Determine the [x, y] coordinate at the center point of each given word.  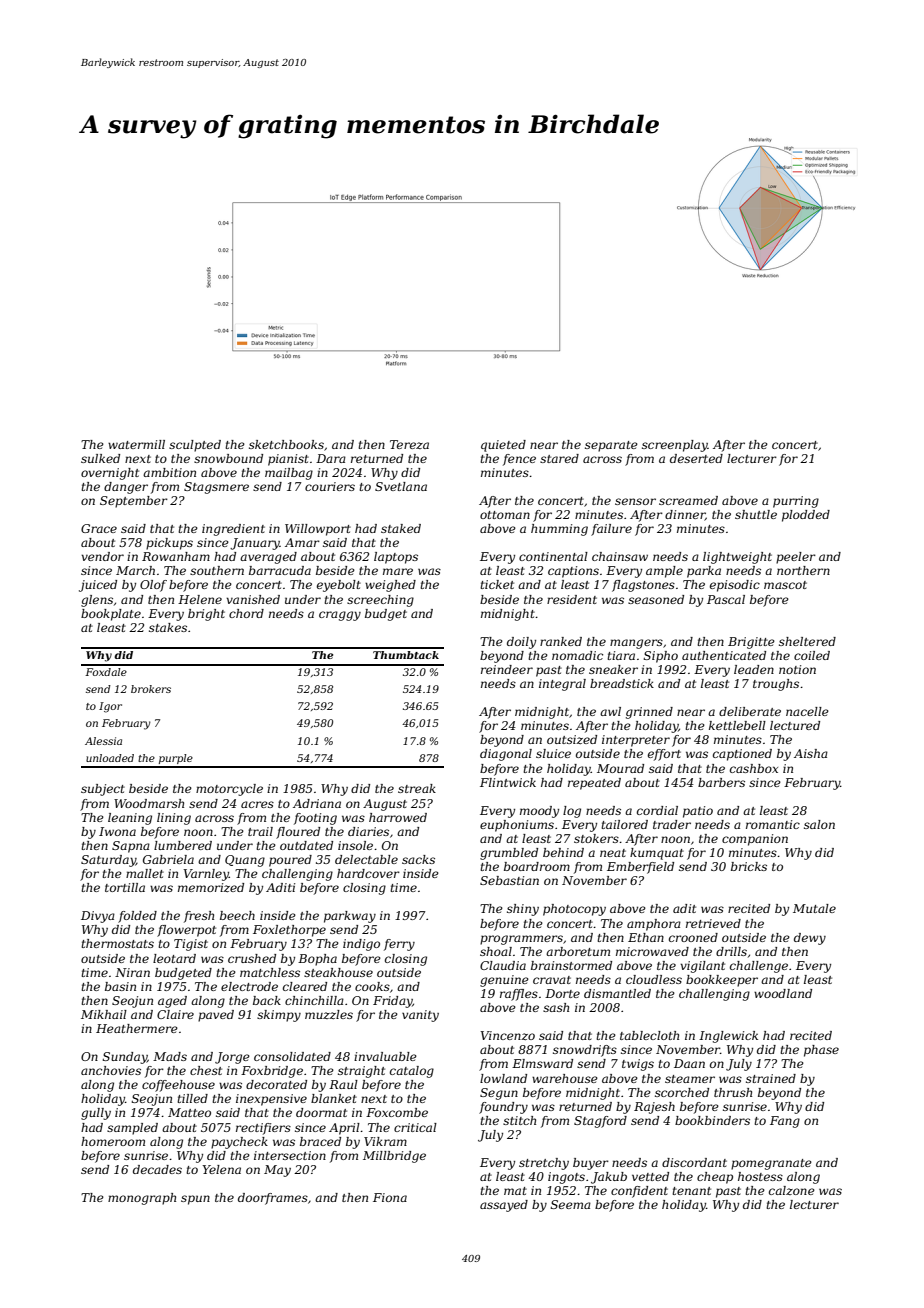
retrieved [713, 923]
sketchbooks [286, 444]
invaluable [385, 1056]
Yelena [221, 1169]
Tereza [409, 444]
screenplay [675, 446]
